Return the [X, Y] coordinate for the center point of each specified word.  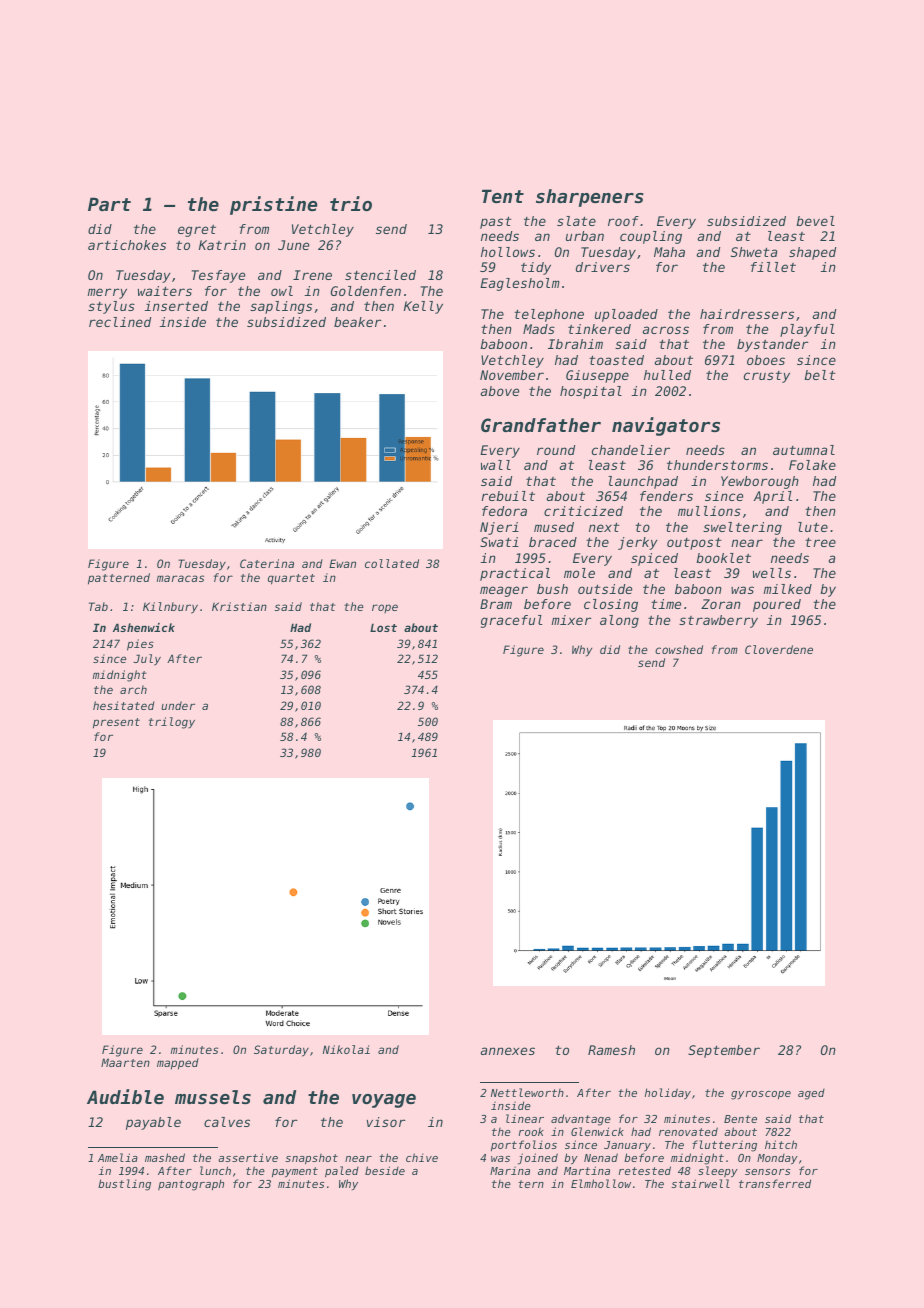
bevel [815, 221]
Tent [503, 196]
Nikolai [346, 1049]
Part [109, 204]
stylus [111, 307]
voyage [384, 1101]
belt [820, 375]
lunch [215, 1170]
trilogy [172, 723]
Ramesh [611, 1050]
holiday [668, 1094]
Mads [539, 329]
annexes [508, 1051]
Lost [383, 627]
